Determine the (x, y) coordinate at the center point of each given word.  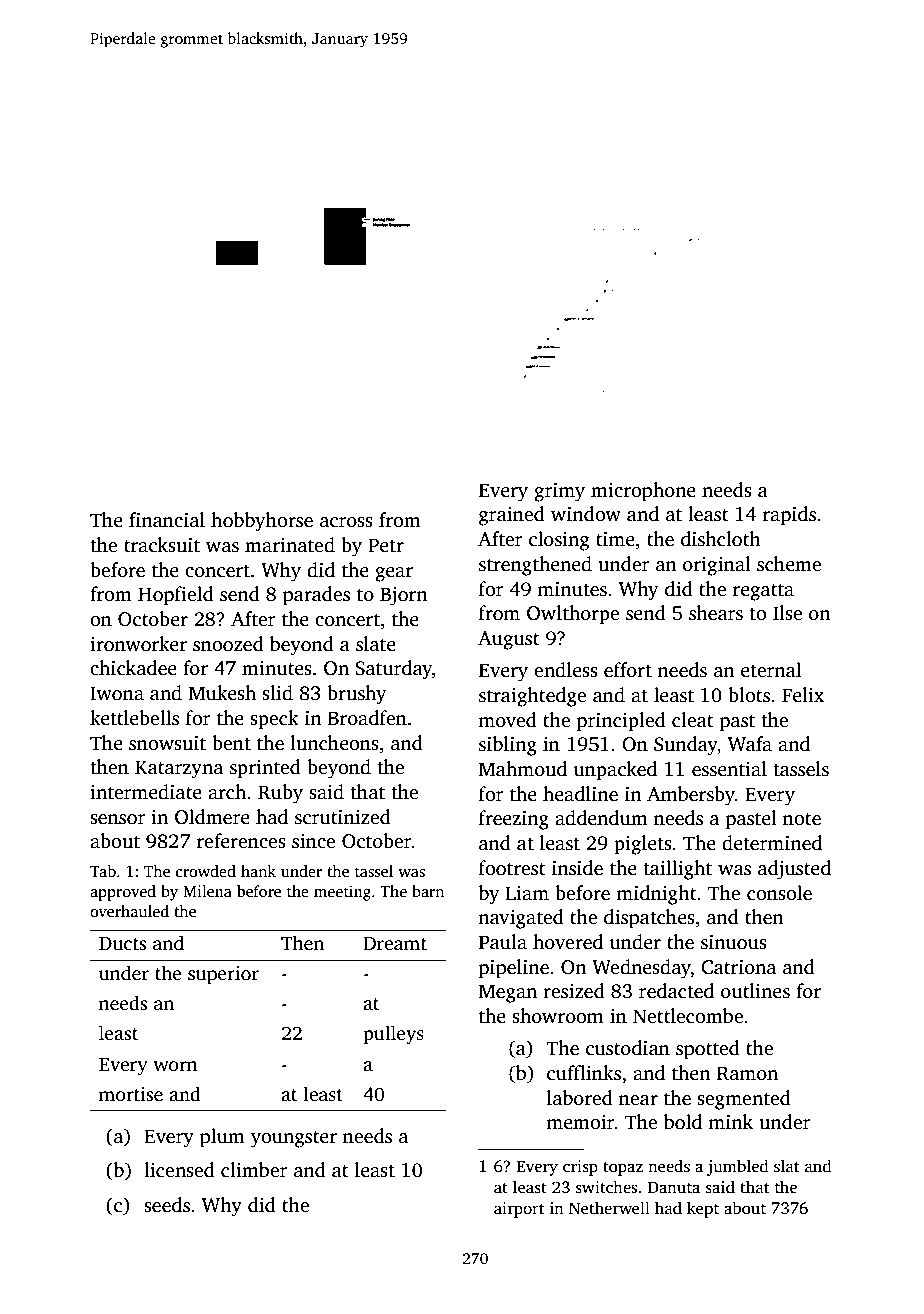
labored (580, 1098)
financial (167, 520)
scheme (789, 564)
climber (254, 1170)
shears (716, 613)
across (346, 522)
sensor (118, 819)
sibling (508, 746)
